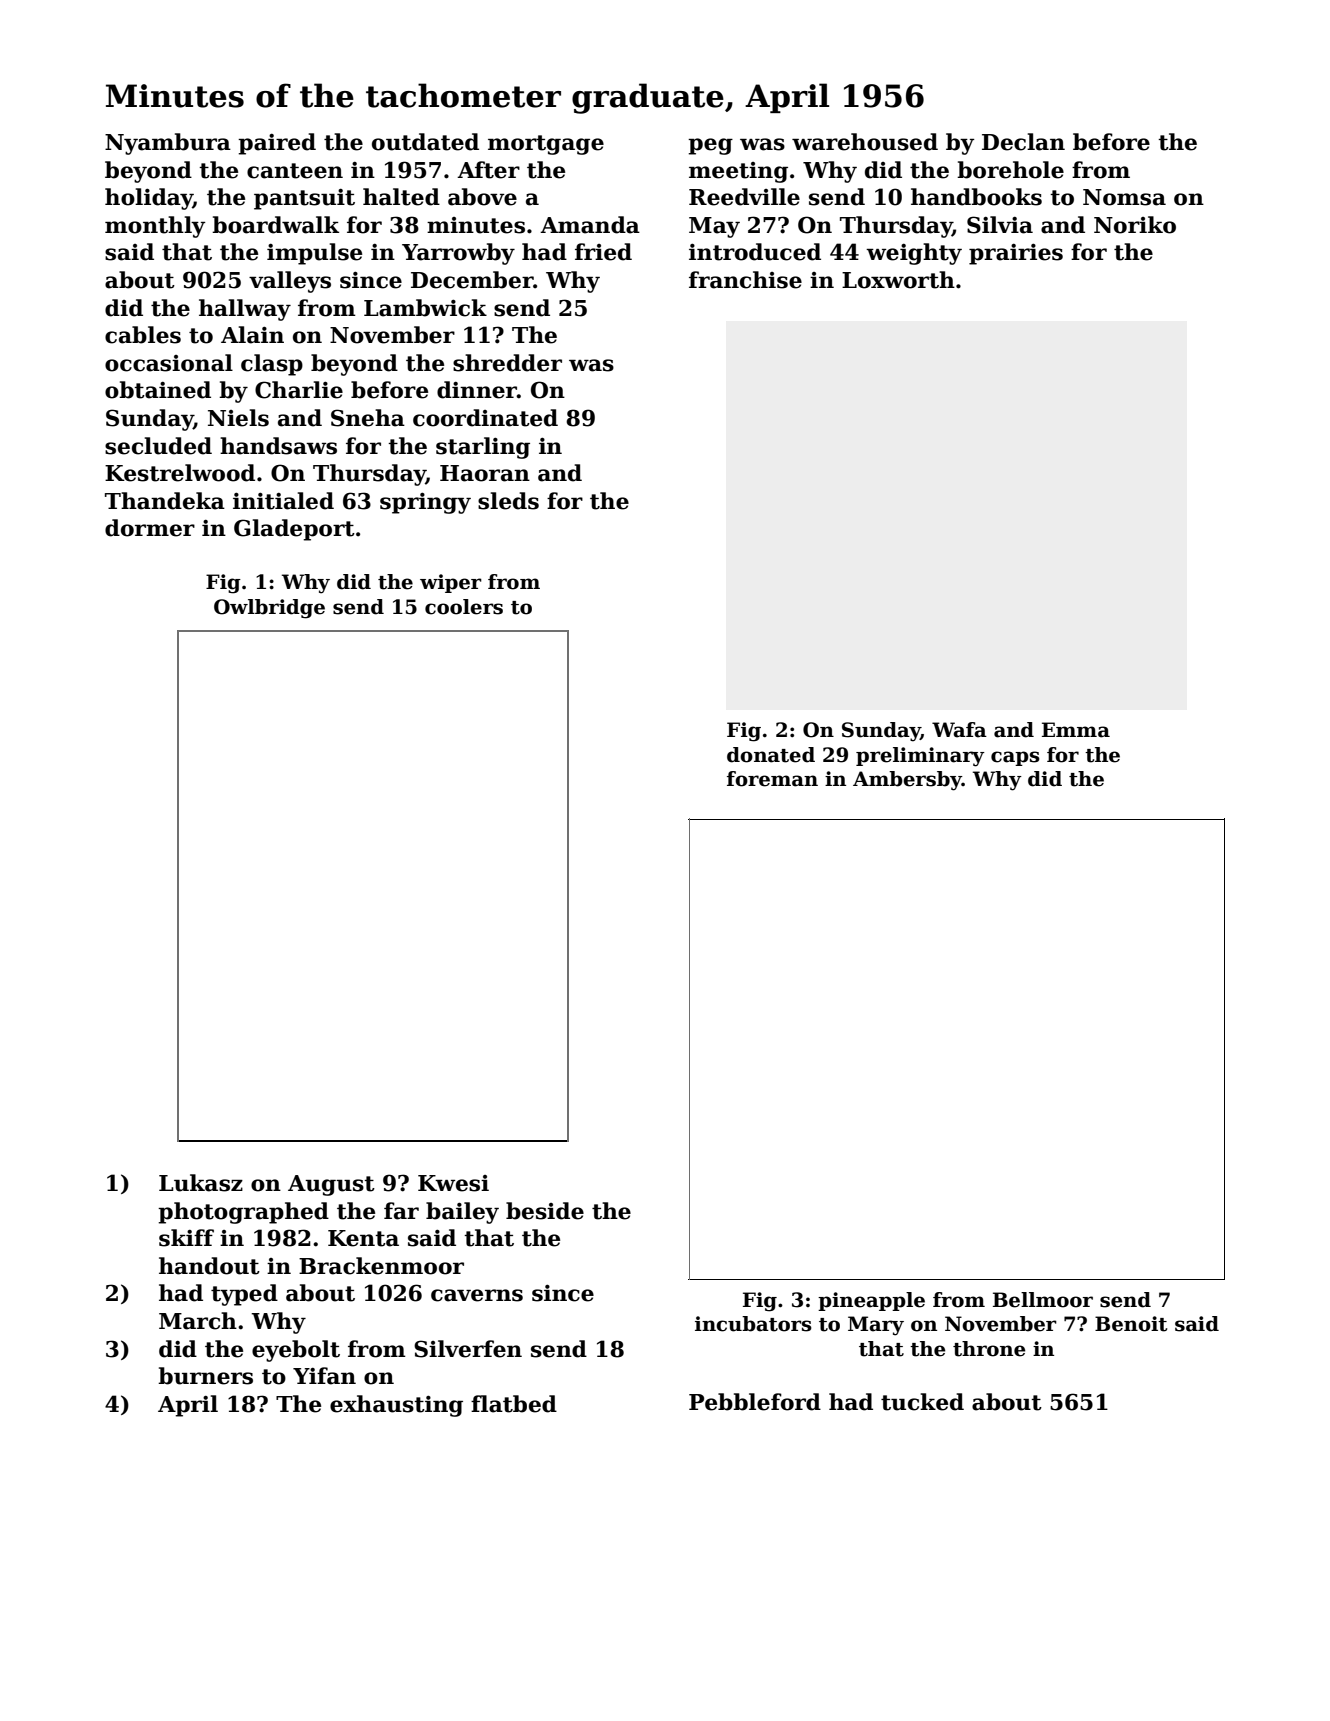 The image size is (1330, 1721). I want to click on Emma, so click(1076, 730).
